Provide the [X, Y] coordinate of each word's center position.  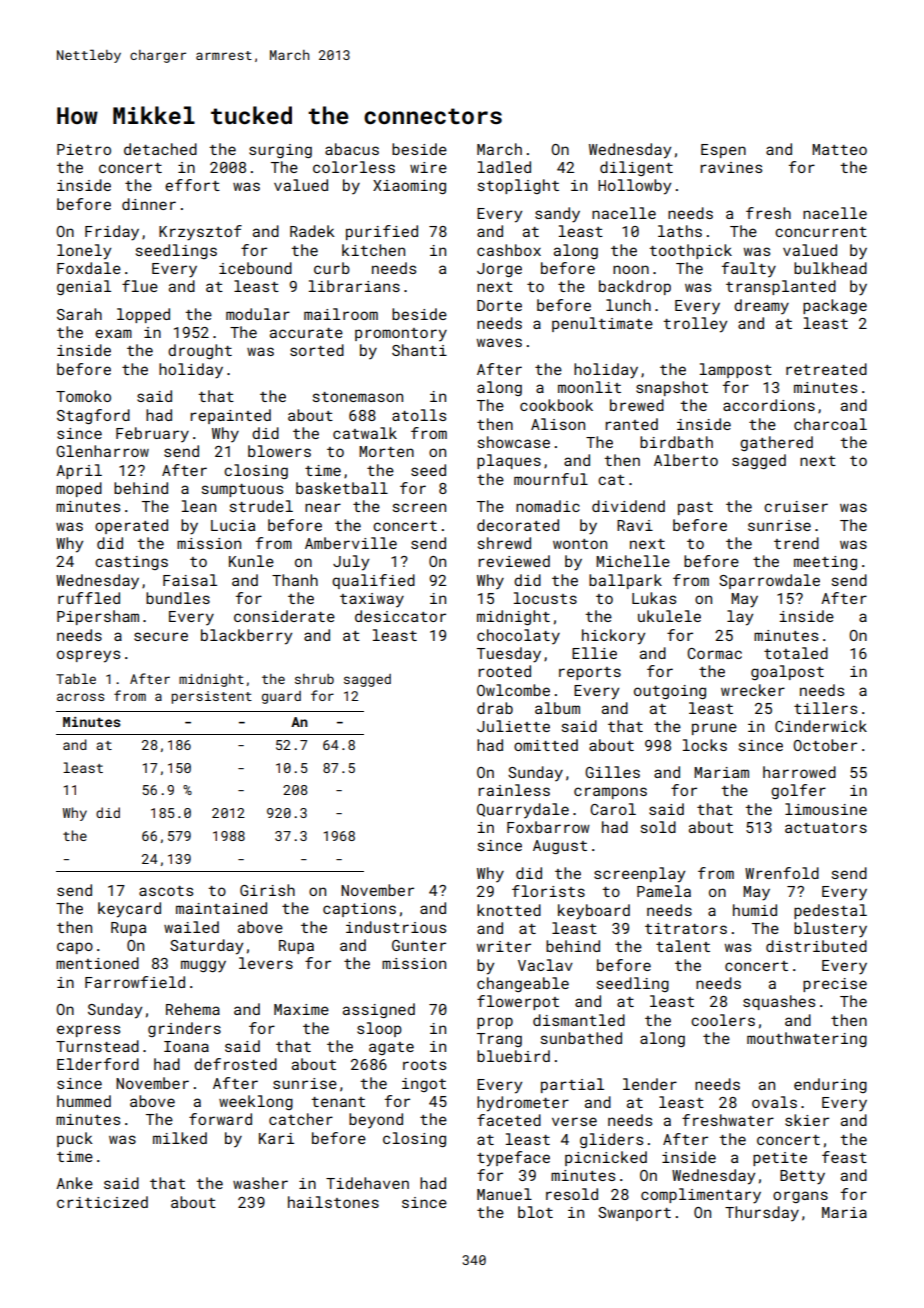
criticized [102, 1202]
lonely [84, 252]
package [835, 306]
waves [499, 342]
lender [650, 1084]
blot [535, 1212]
